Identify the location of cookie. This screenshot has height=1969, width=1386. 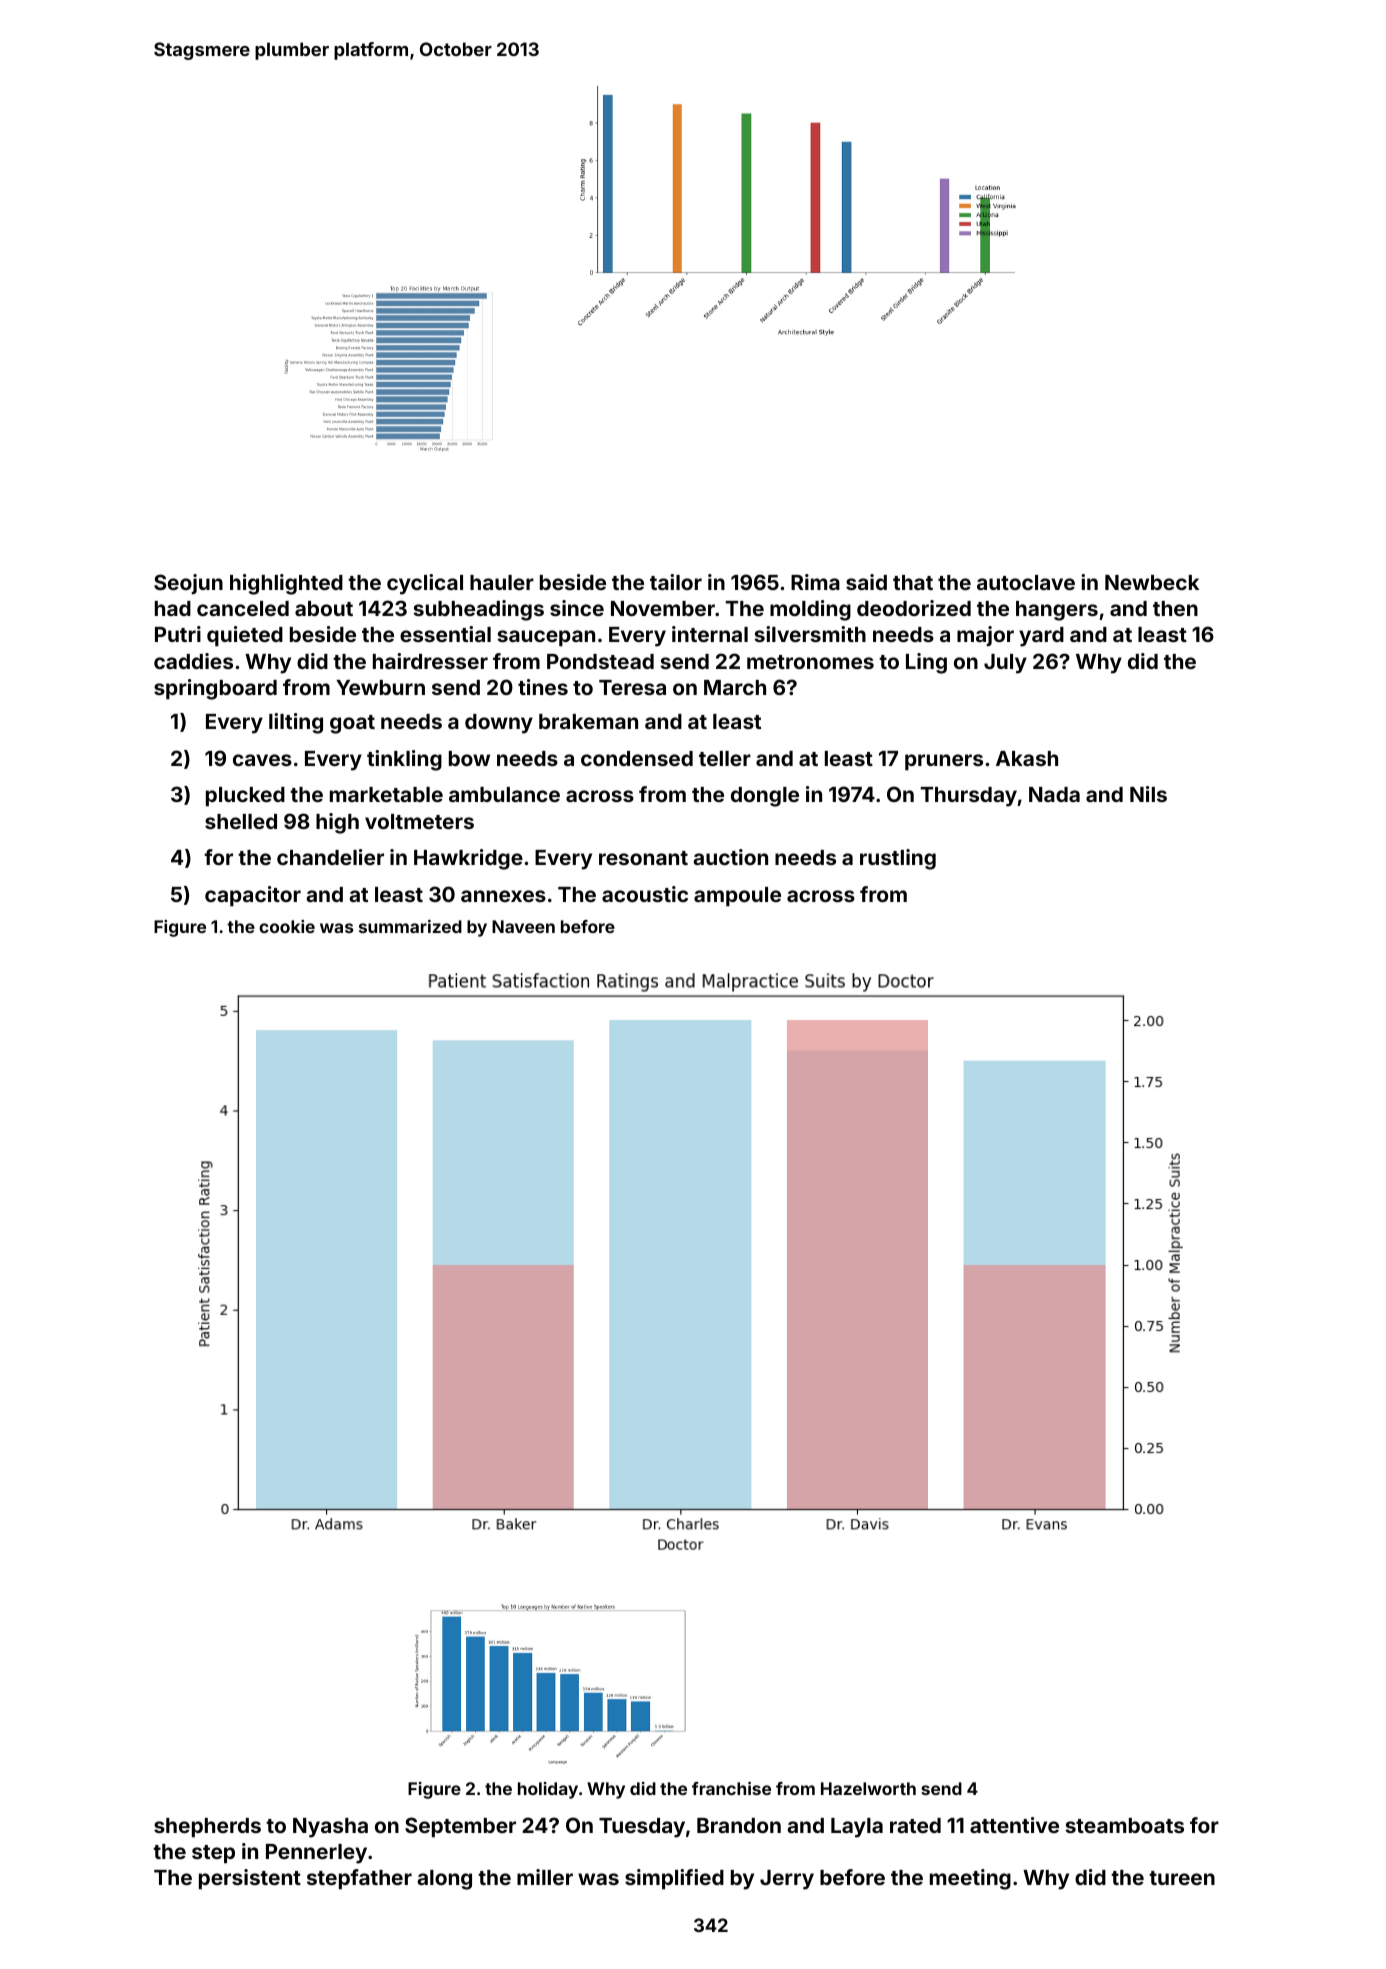
(287, 926).
